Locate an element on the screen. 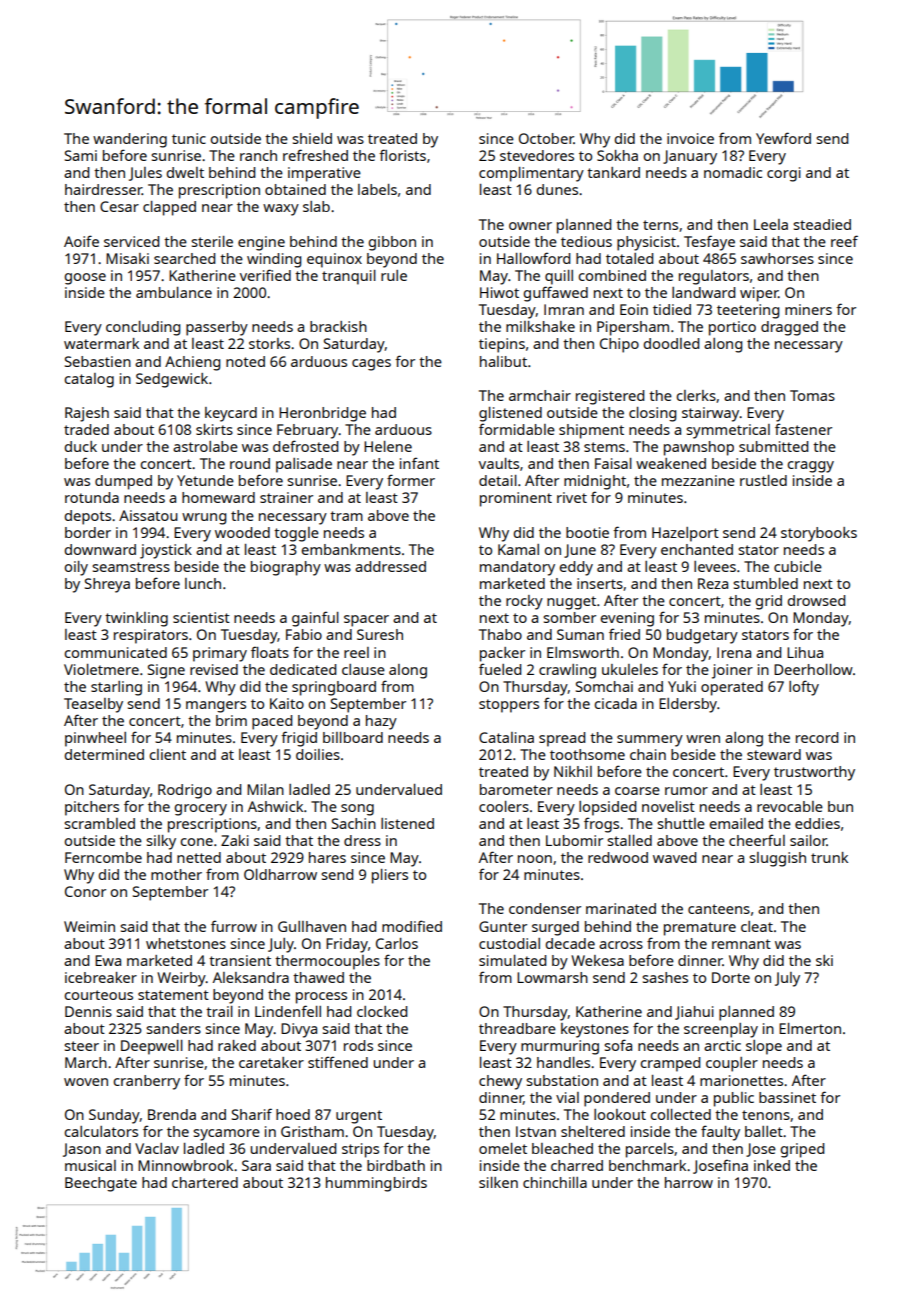 This screenshot has width=924, height=1308. armchair is located at coordinates (540, 395).
